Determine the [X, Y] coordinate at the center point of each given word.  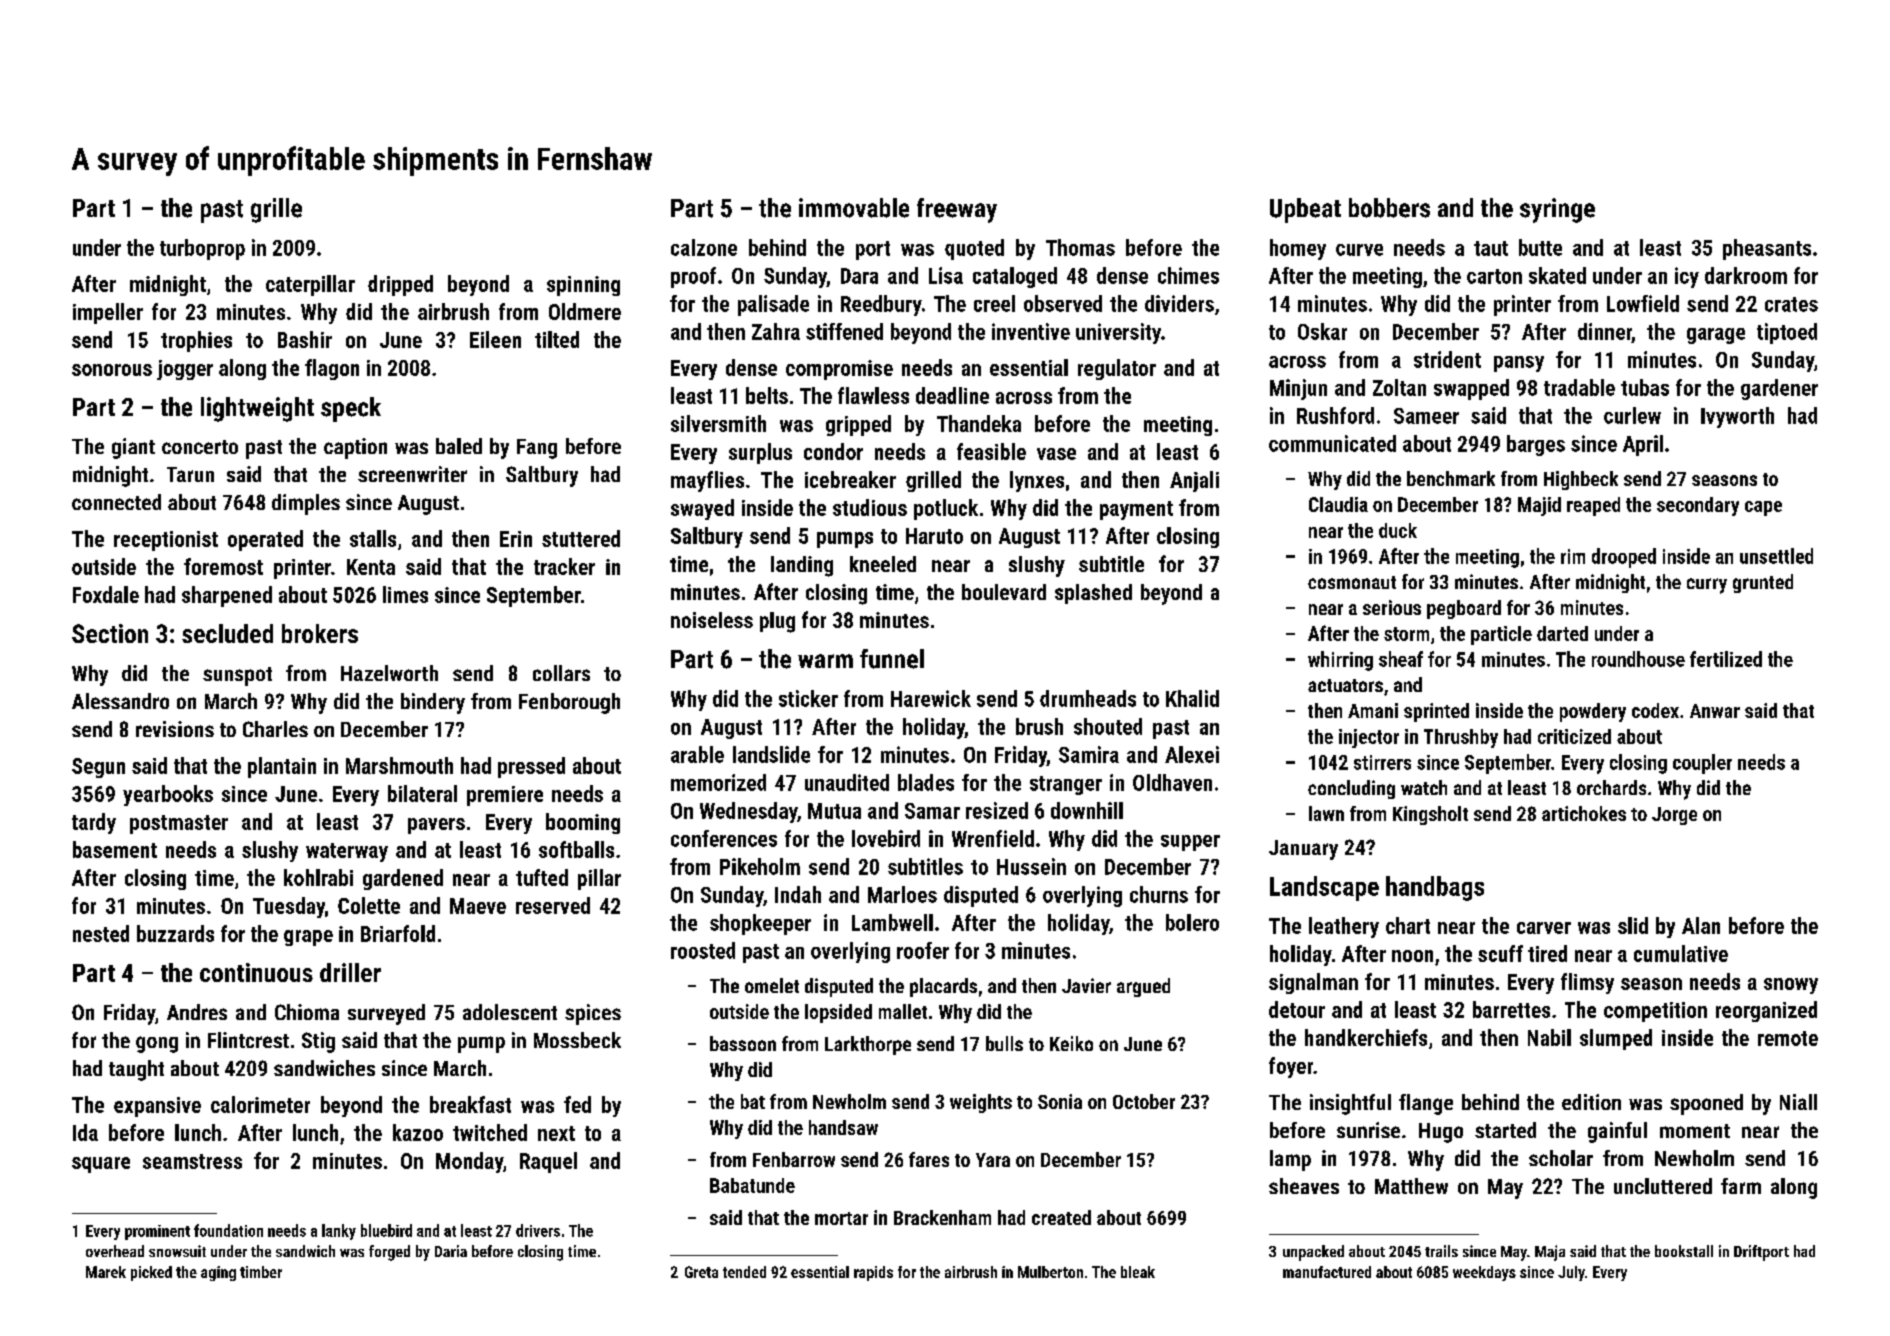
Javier [1086, 985]
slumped [1616, 1039]
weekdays [1484, 1273]
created [1061, 1217]
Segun [98, 768]
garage [1716, 336]
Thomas [1080, 247]
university [1118, 333]
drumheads [1088, 698]
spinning [583, 286]
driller [350, 972]
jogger [185, 370]
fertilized [1726, 659]
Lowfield [1643, 303]
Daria [451, 1251]
